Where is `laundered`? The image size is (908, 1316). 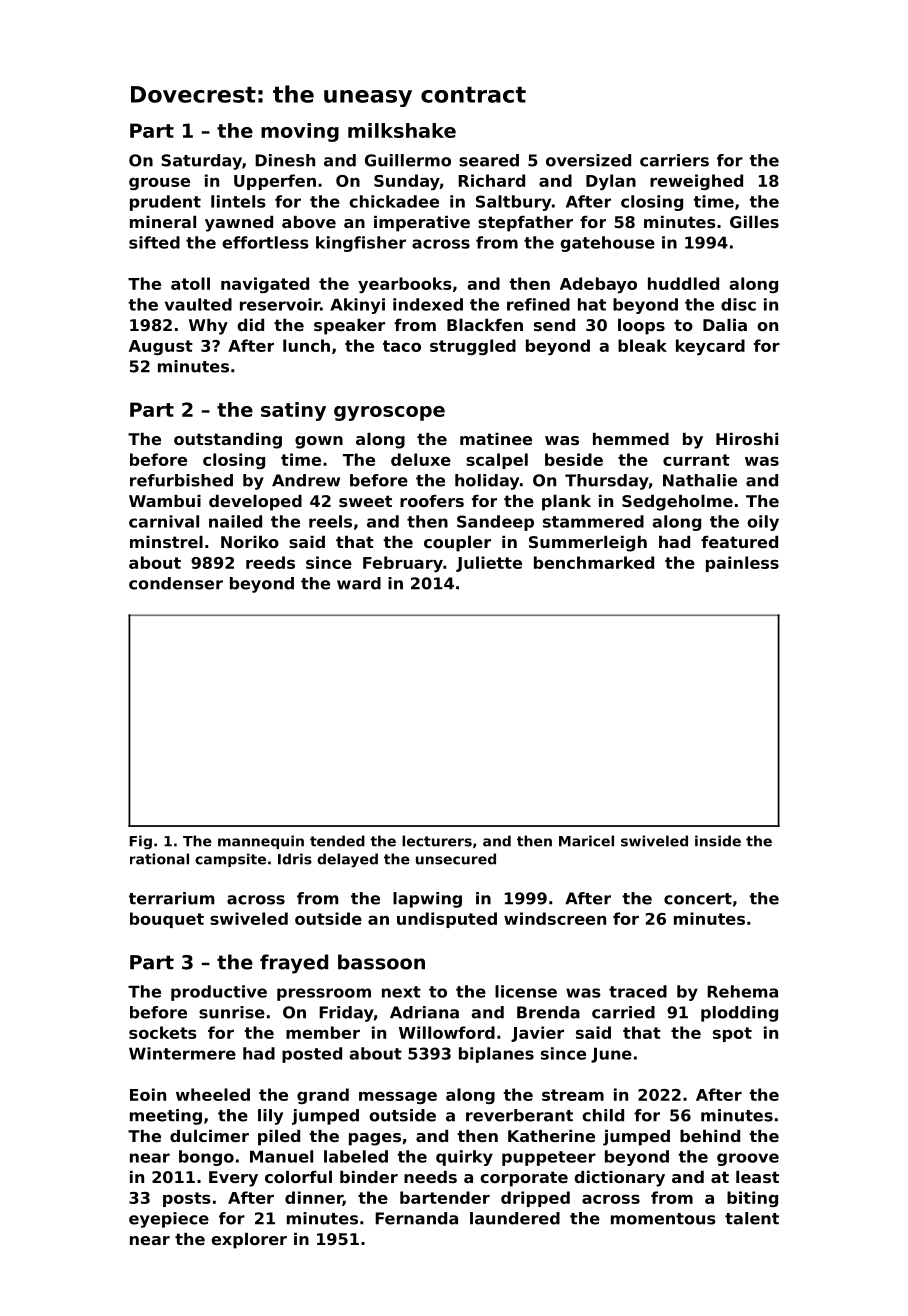
laundered is located at coordinates (515, 1218).
